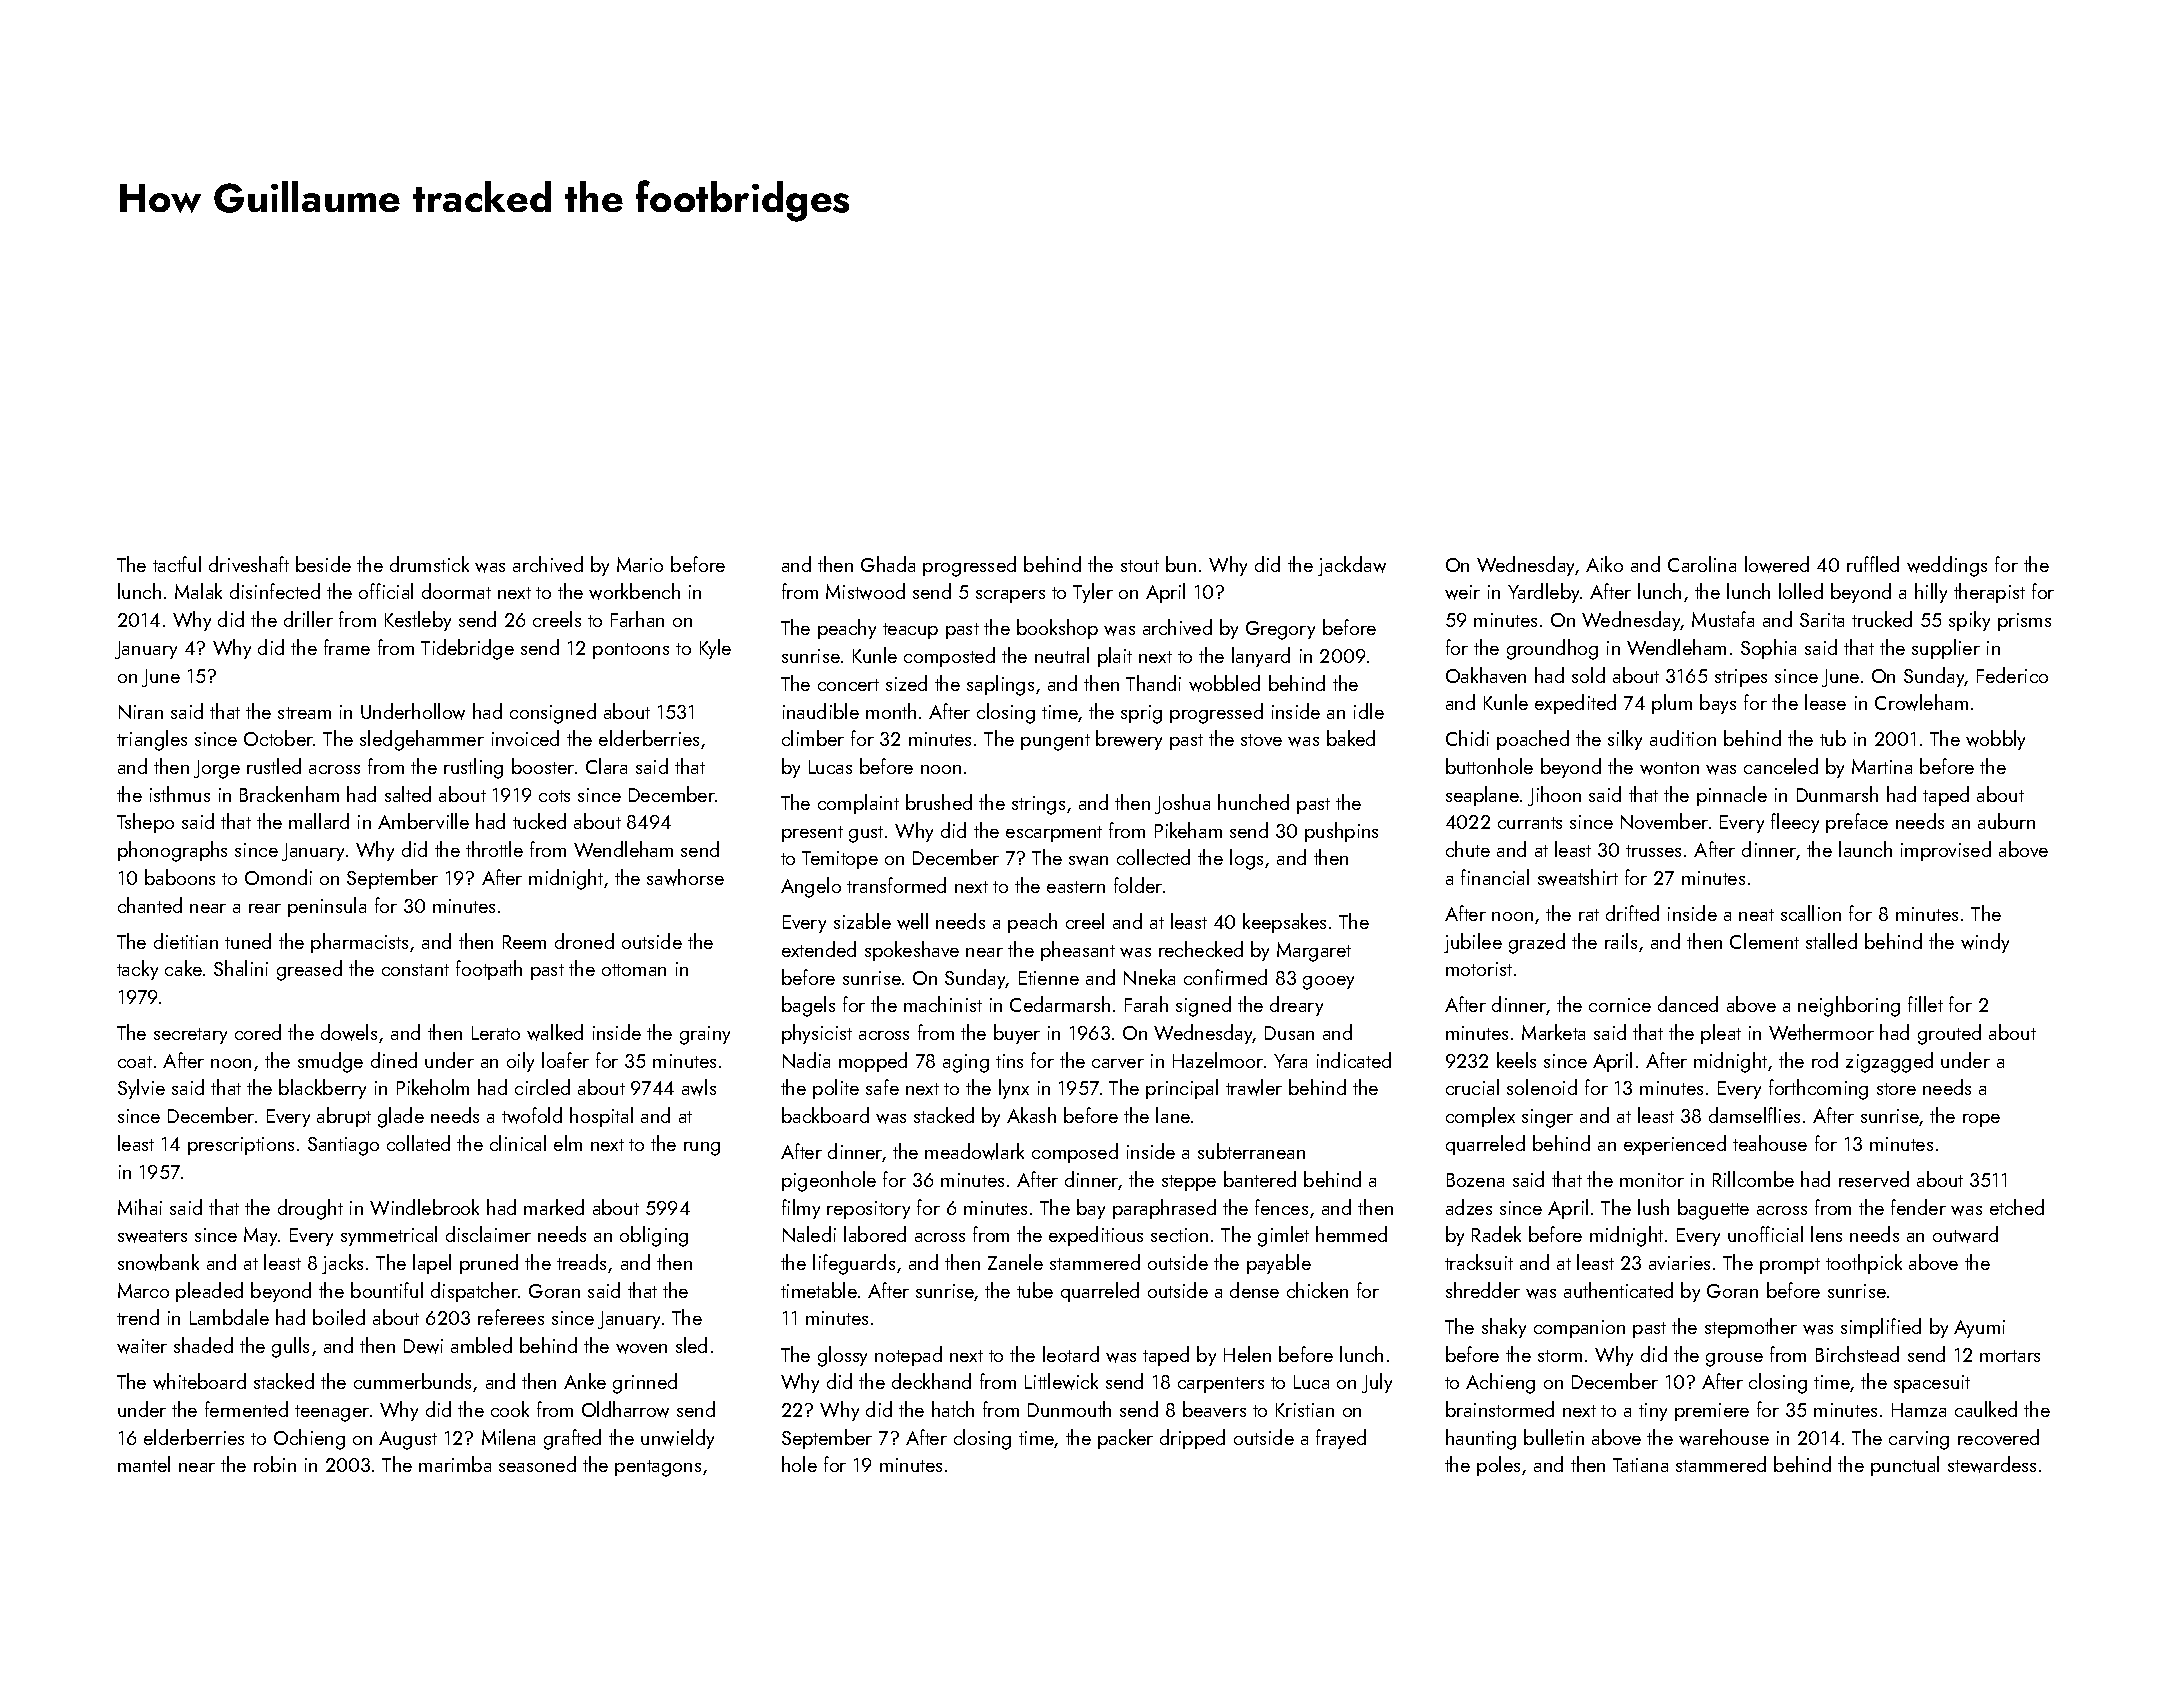 The width and height of the screenshot is (2178, 1683). What do you see at coordinates (658, 1468) in the screenshot?
I see `pentagons` at bounding box center [658, 1468].
